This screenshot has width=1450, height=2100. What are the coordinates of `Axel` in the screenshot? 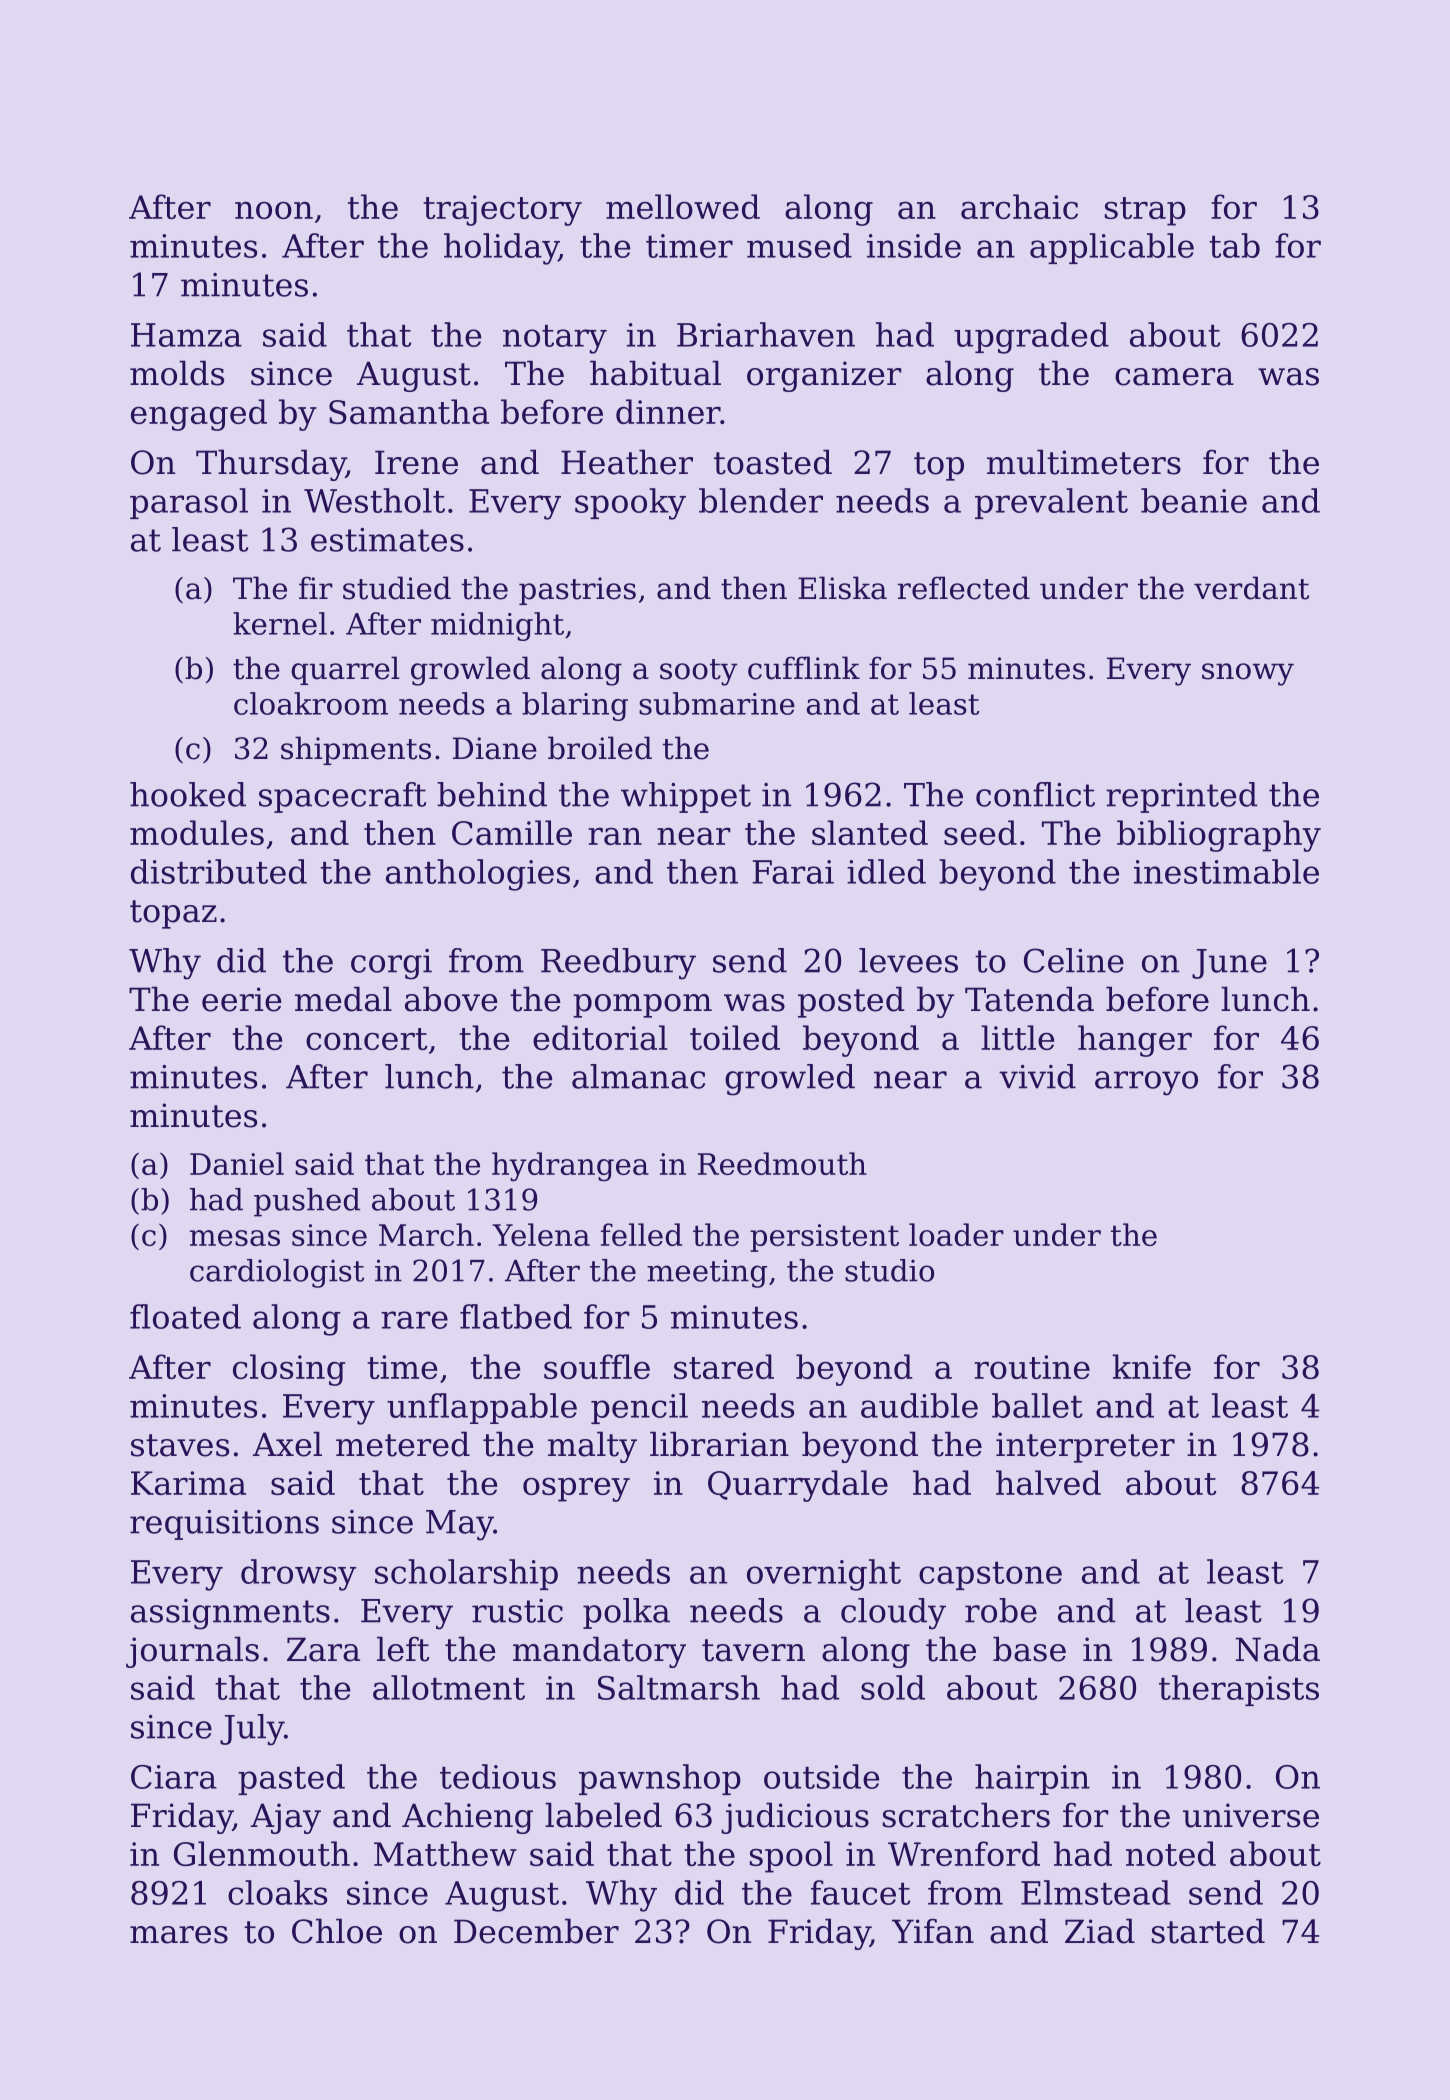 It's located at (287, 1444).
